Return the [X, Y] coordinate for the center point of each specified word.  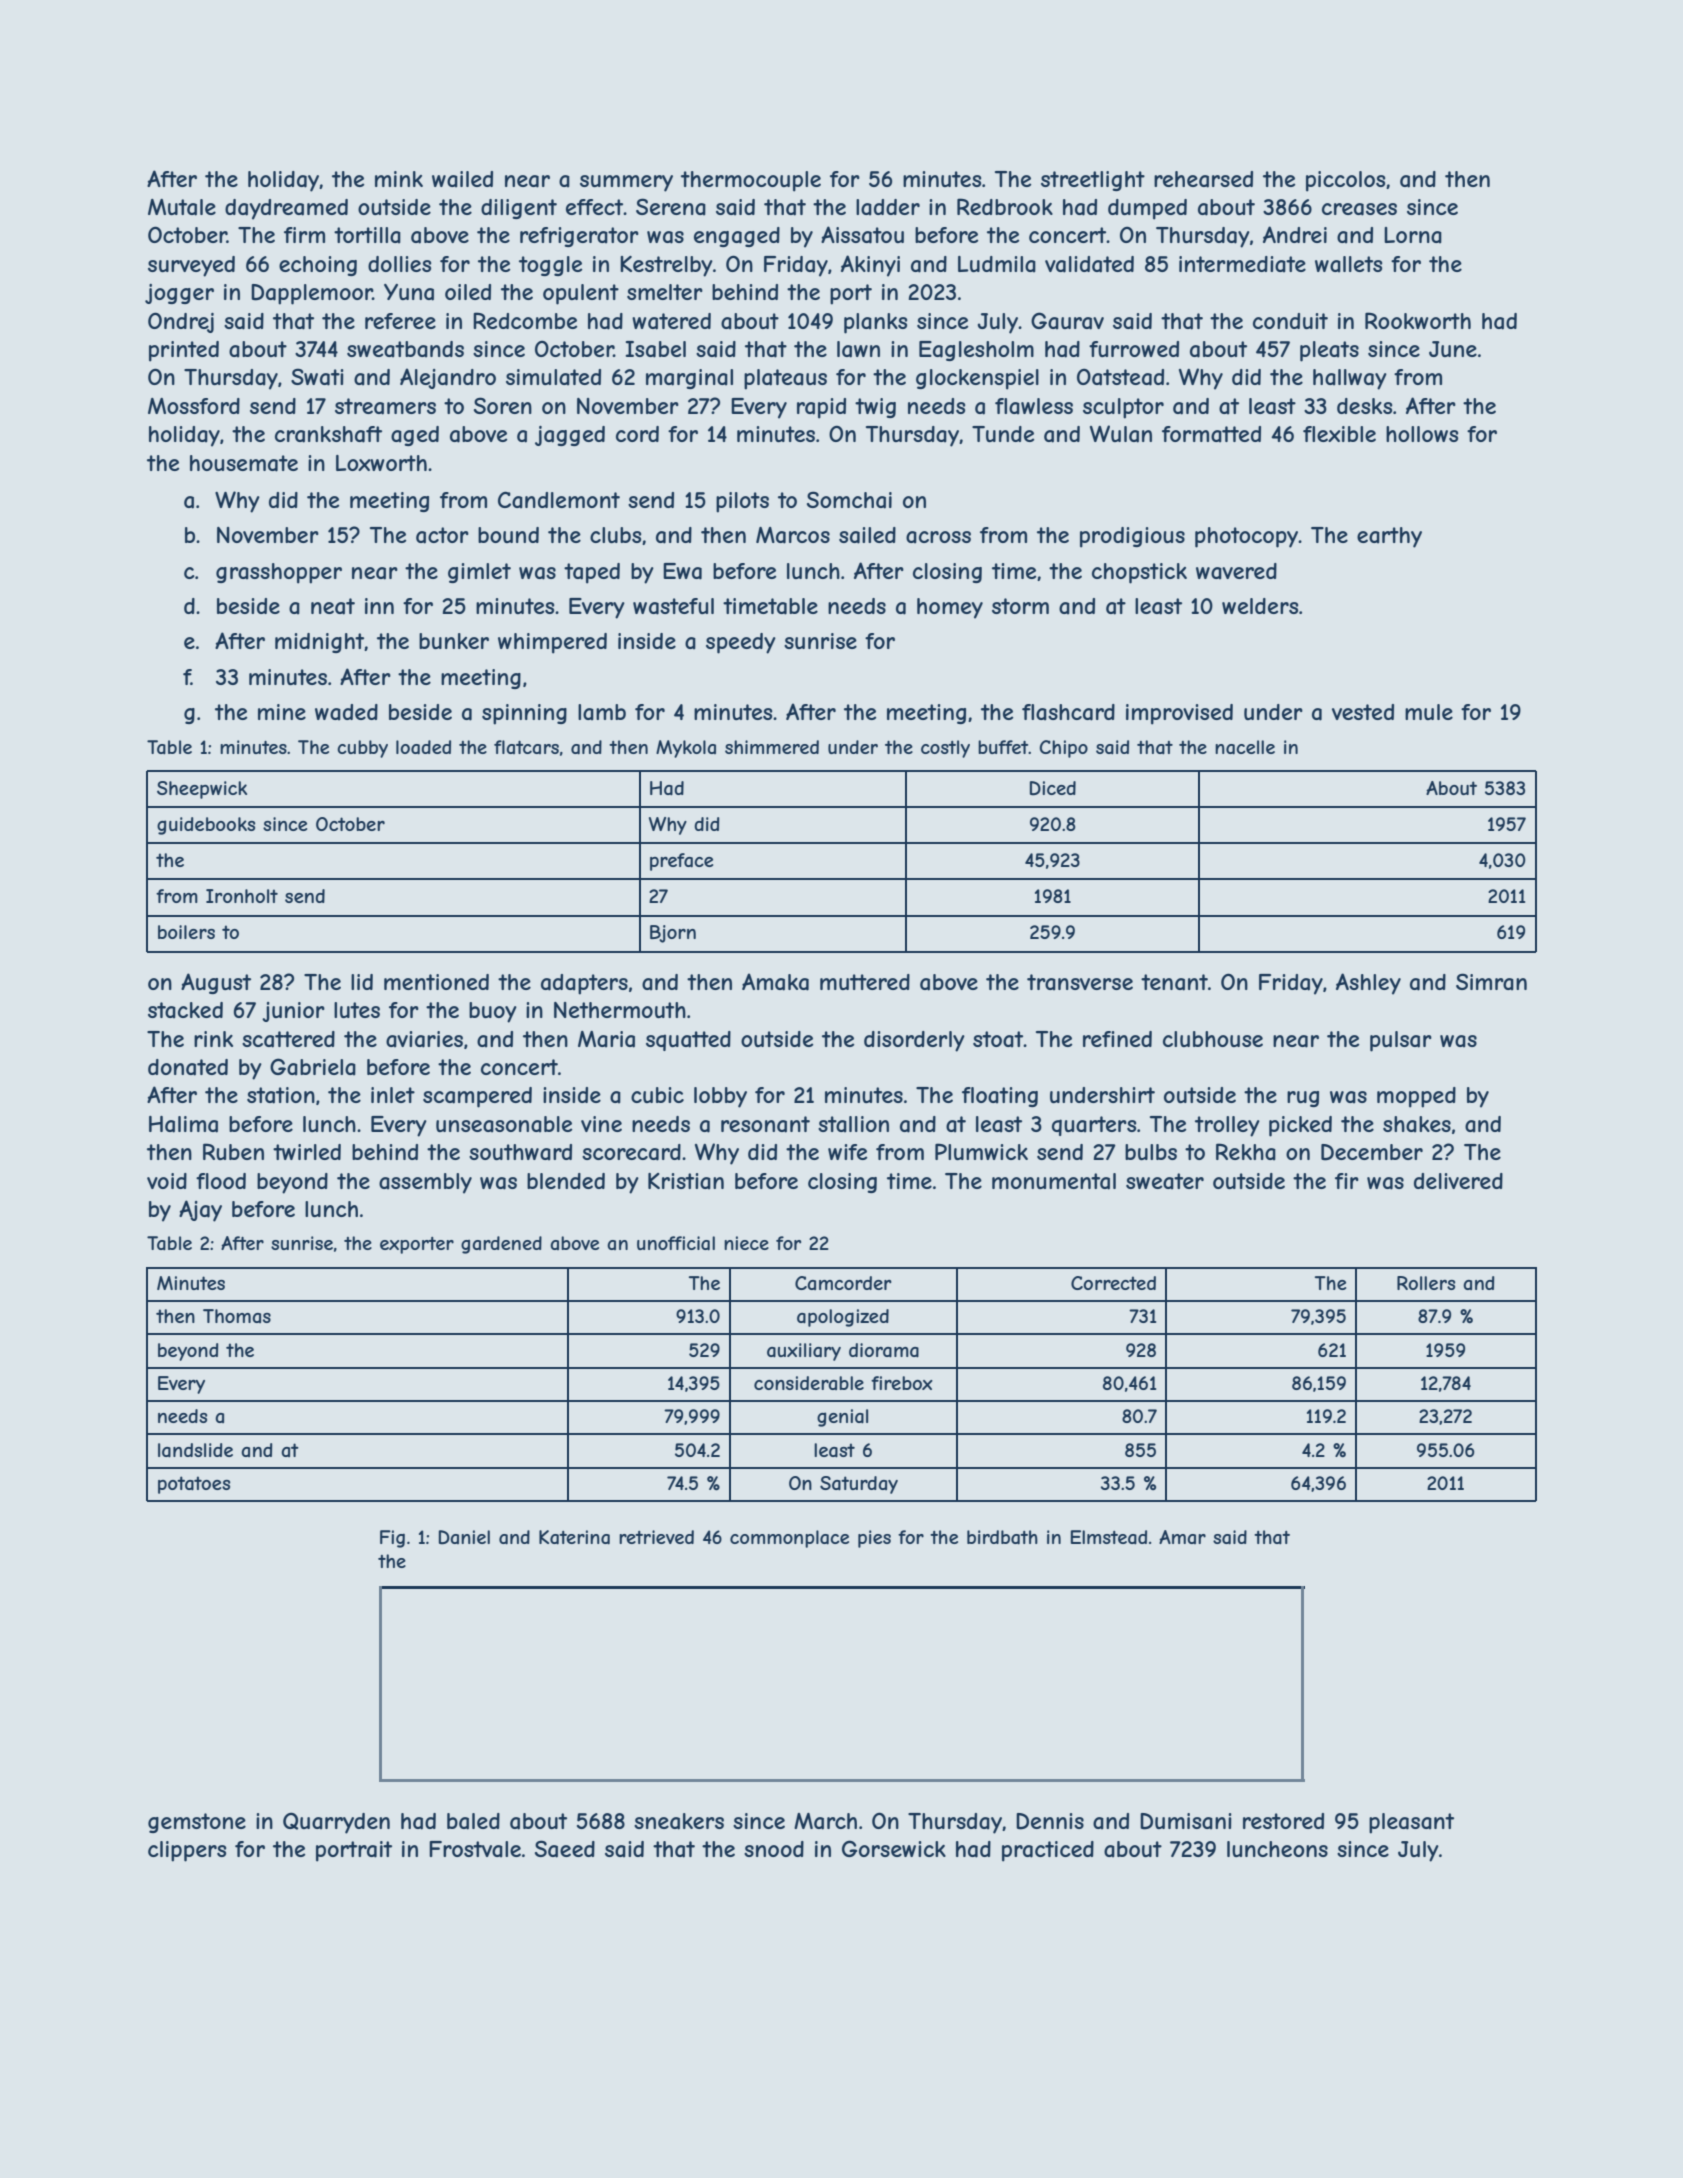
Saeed [565, 1849]
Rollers [1426, 1283]
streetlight [1093, 181]
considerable [809, 1383]
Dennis [1050, 1821]
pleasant [1411, 1823]
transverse [1080, 982]
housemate [244, 463]
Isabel [655, 349]
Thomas [237, 1316]
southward [520, 1152]
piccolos [1345, 181]
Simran [1491, 982]
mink [399, 179]
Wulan [1121, 434]
